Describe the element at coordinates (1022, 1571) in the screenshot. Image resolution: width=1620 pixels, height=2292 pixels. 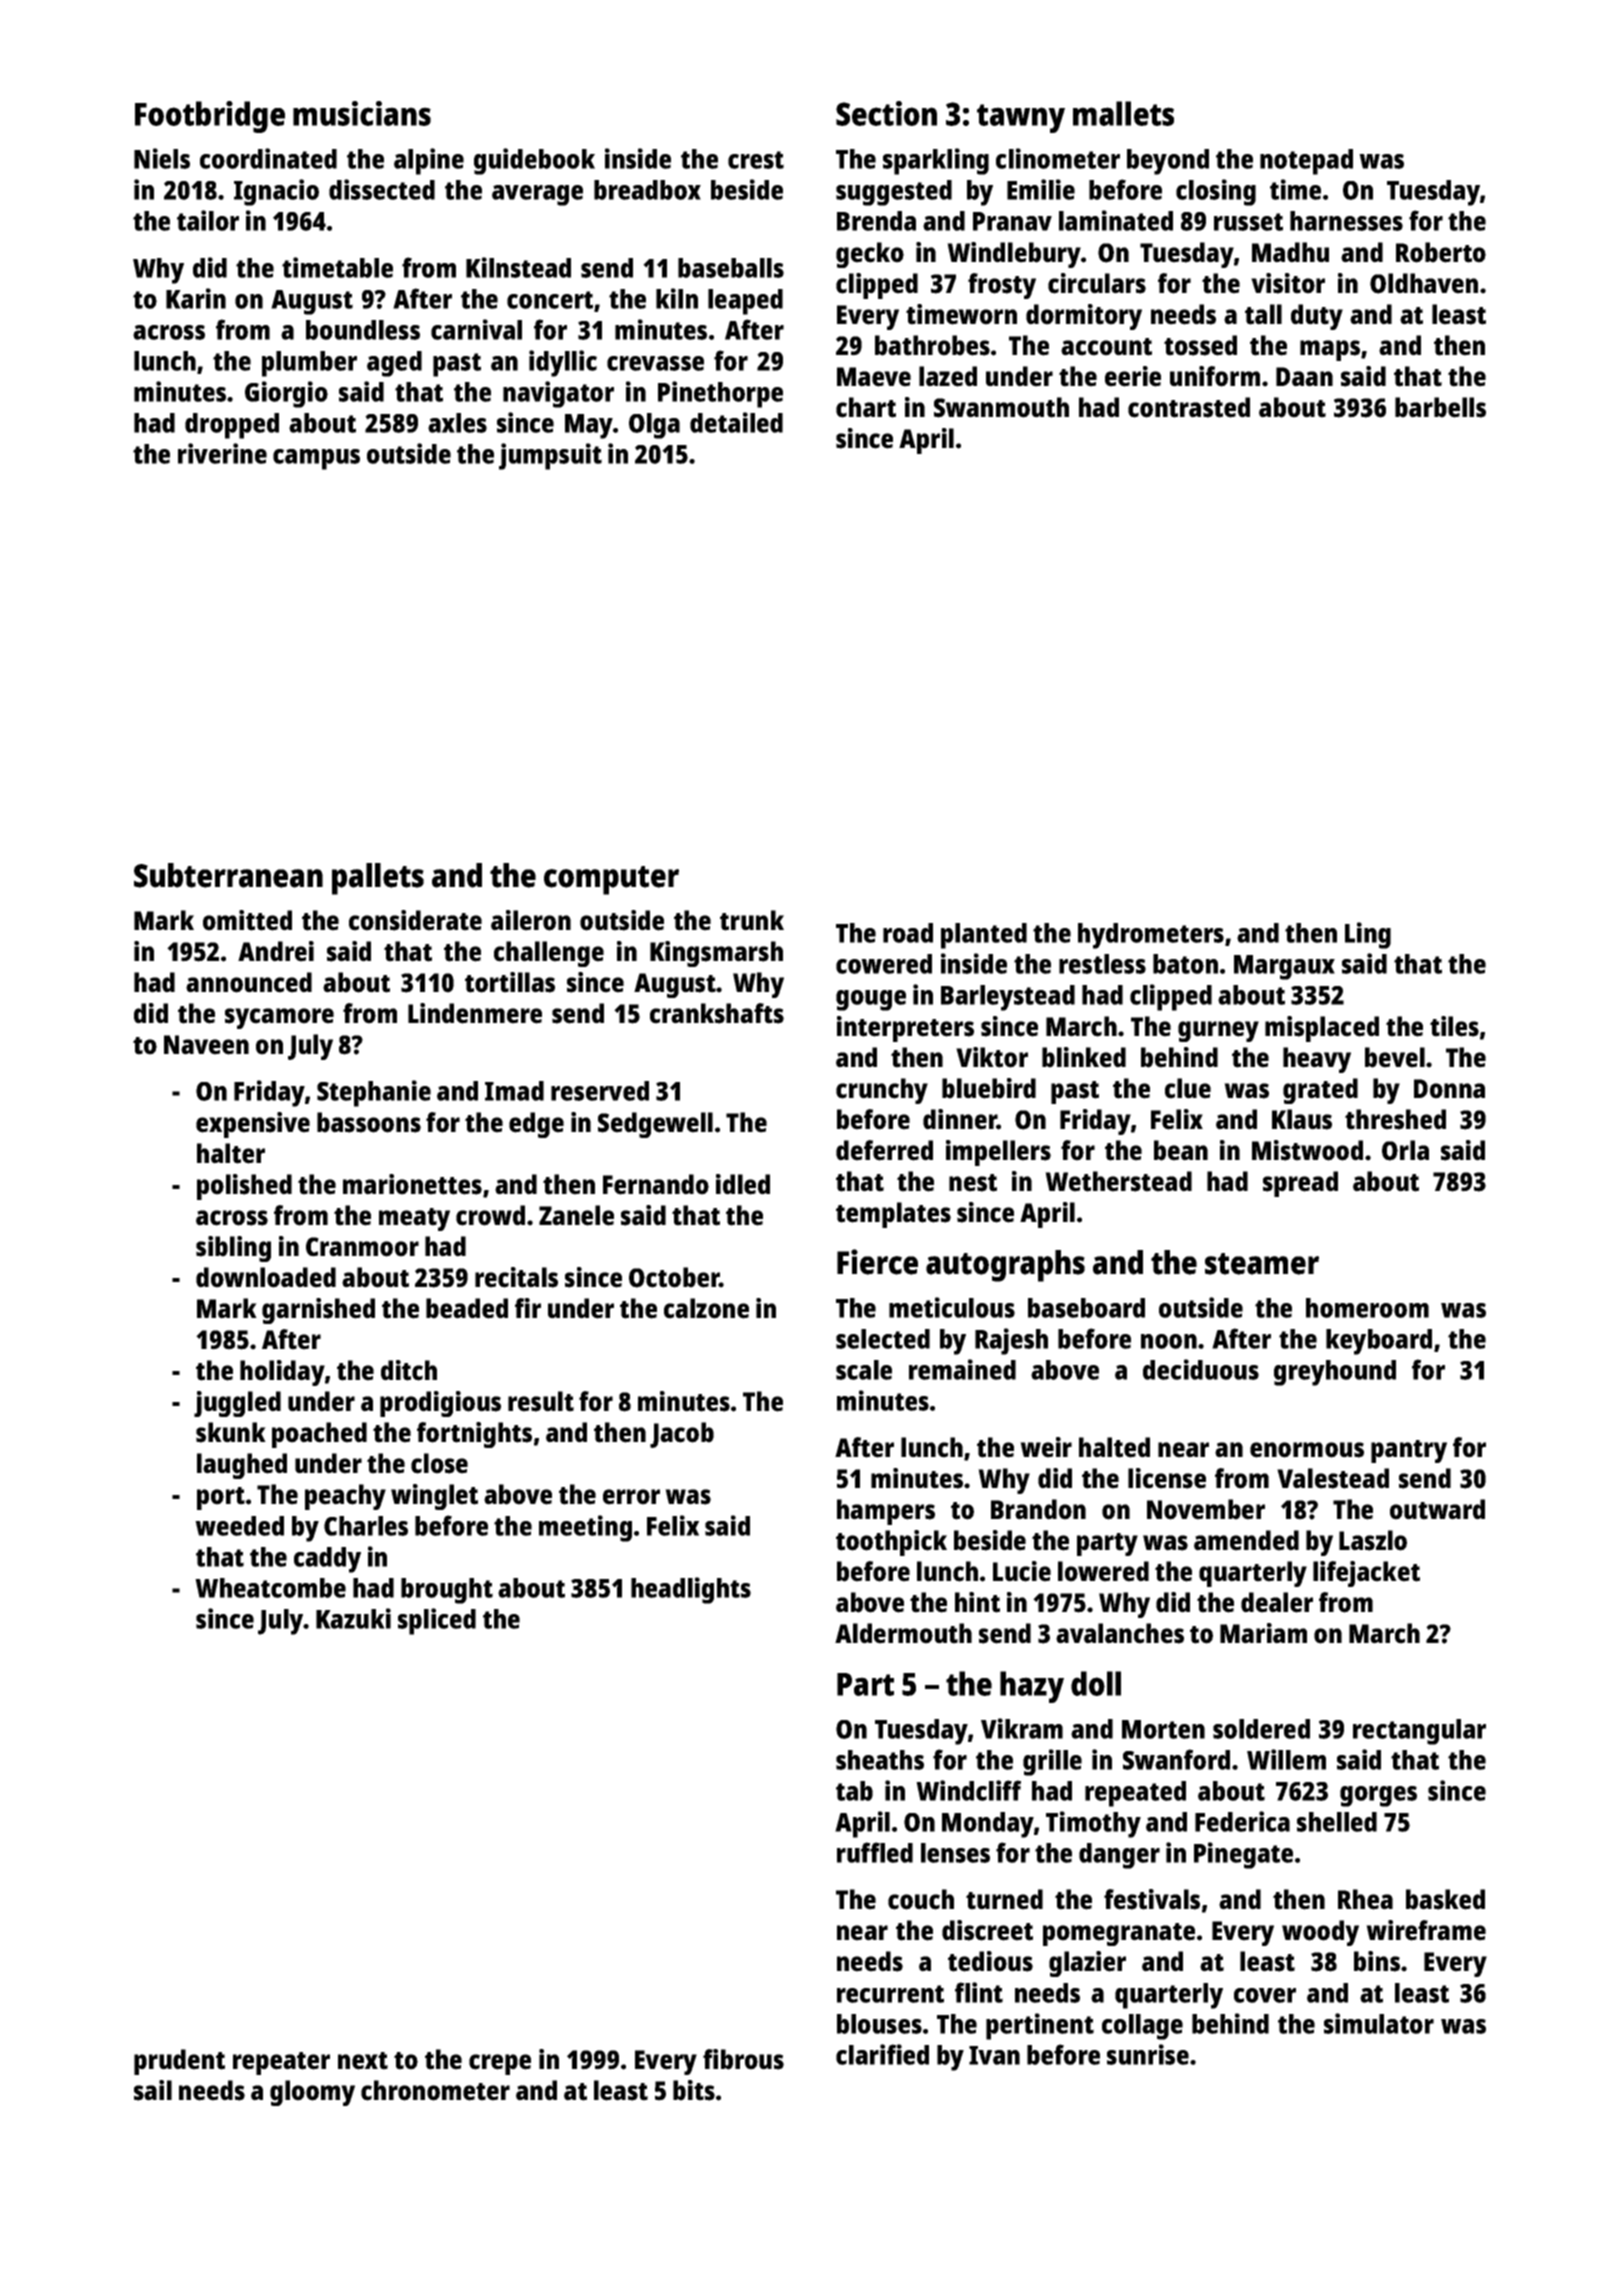
I see `Lucie` at that location.
